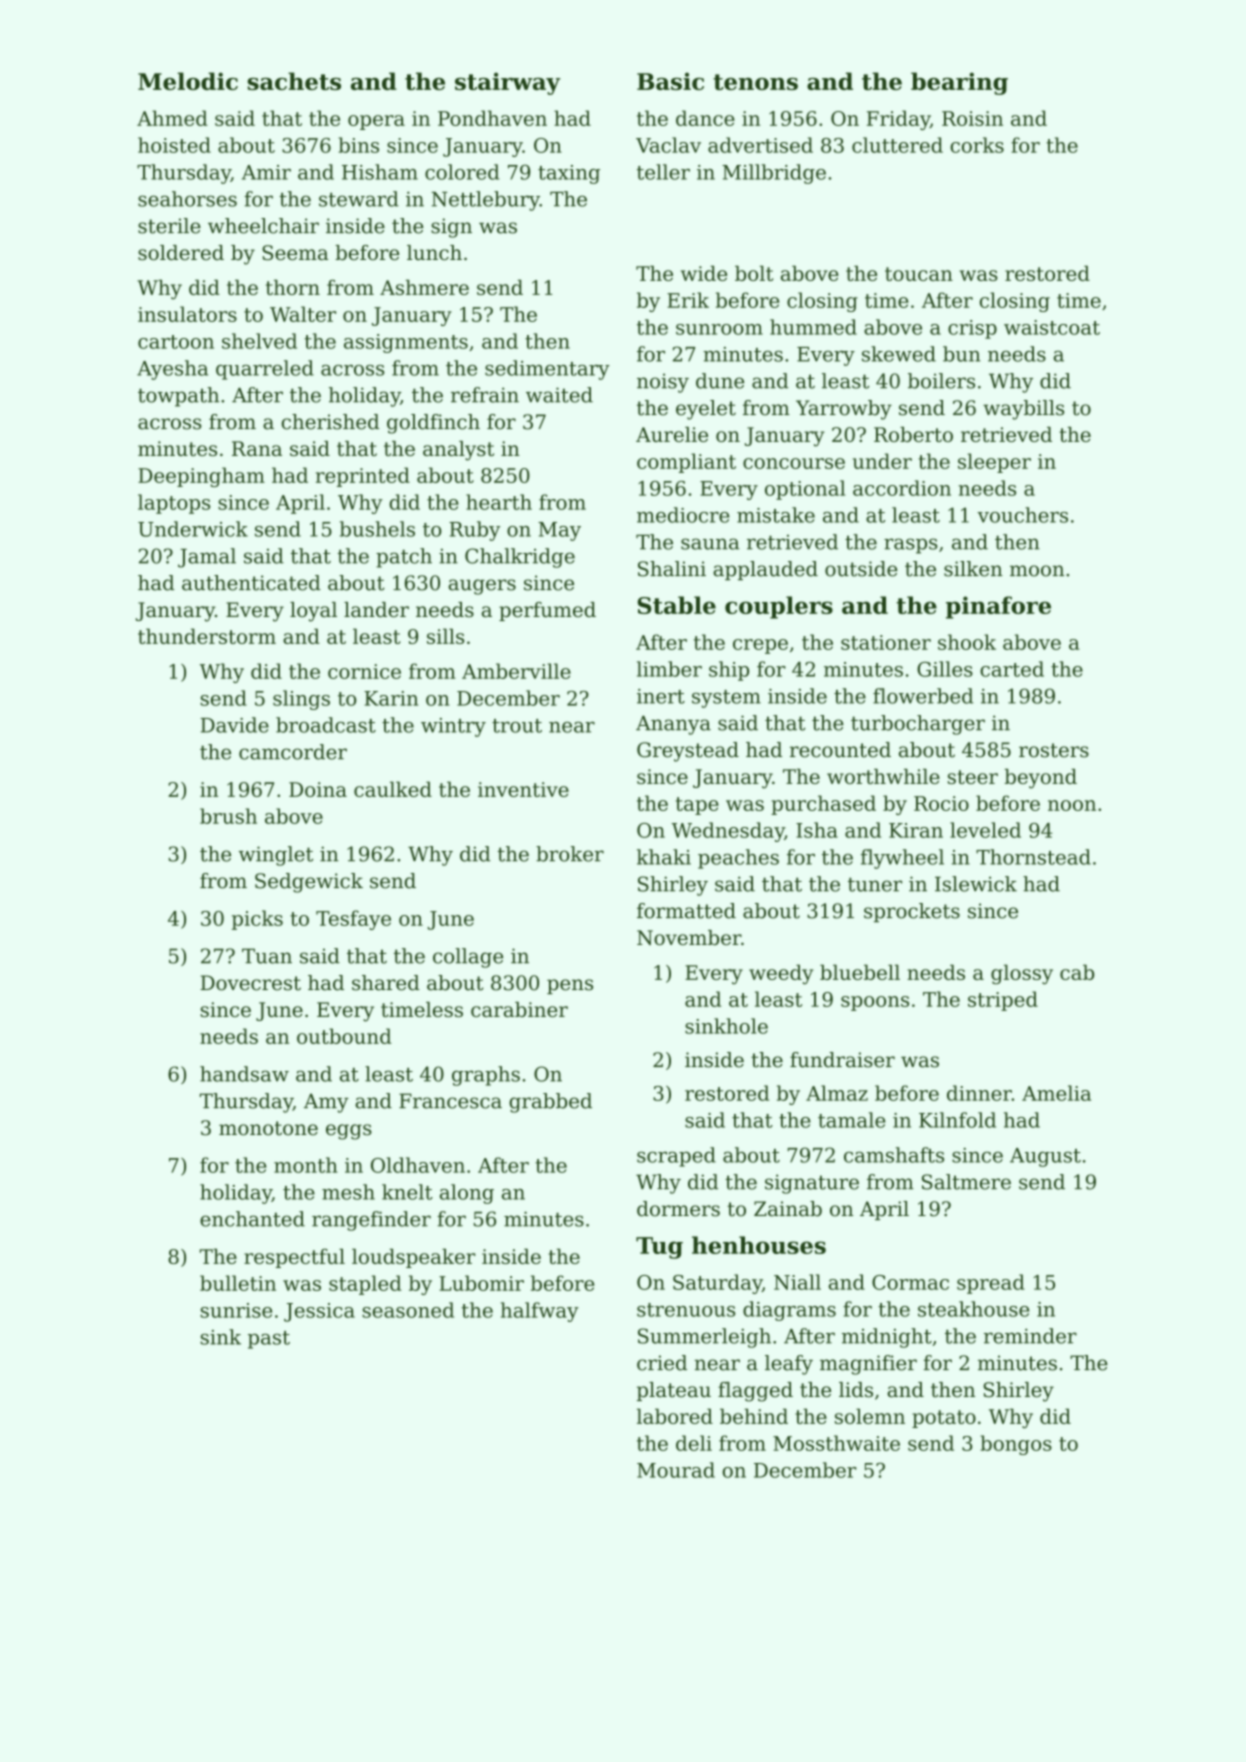 The image size is (1246, 1762). I want to click on enchanted, so click(252, 1219).
